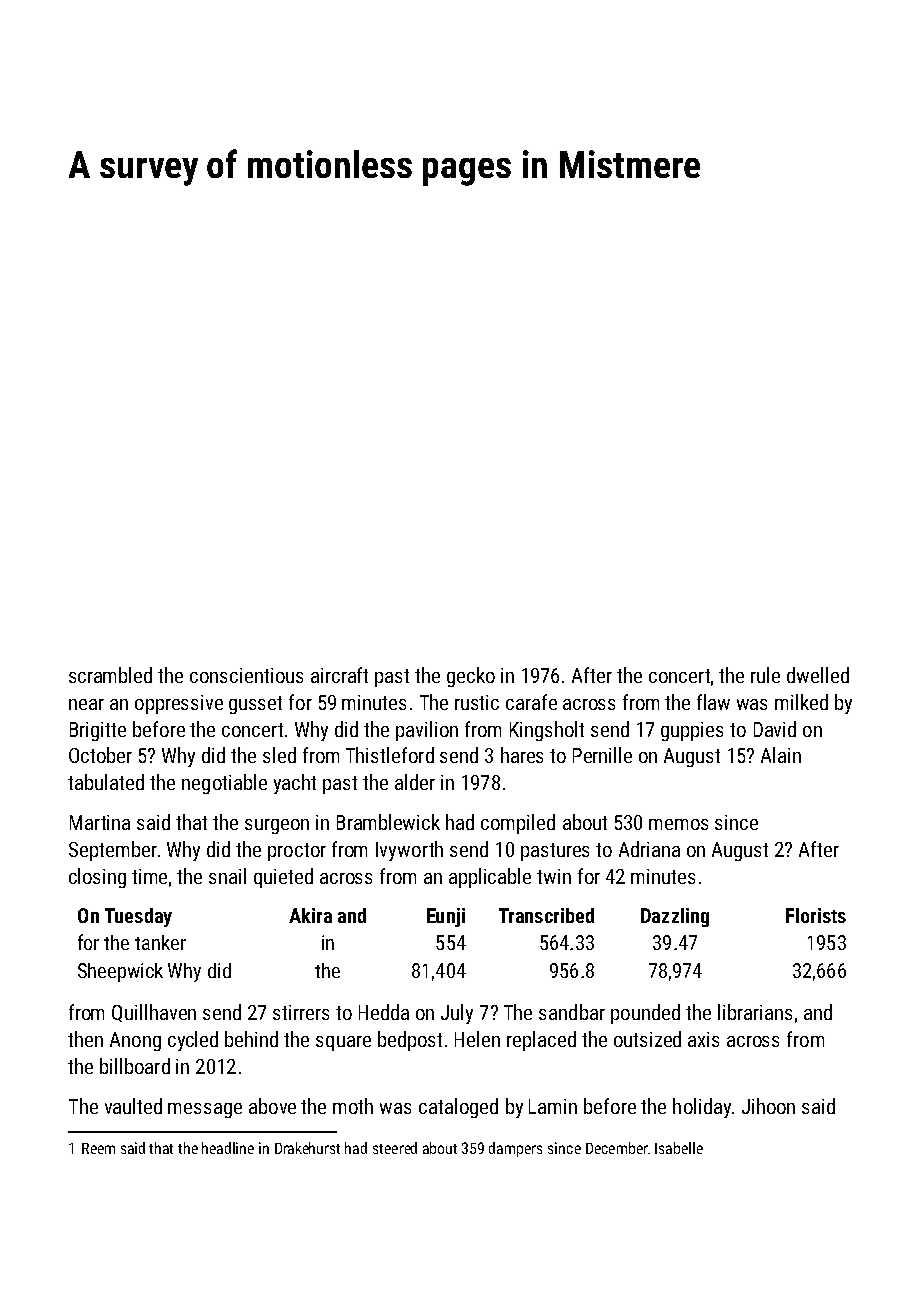 This document has width=924, height=1311. What do you see at coordinates (678, 824) in the document?
I see `memos` at bounding box center [678, 824].
